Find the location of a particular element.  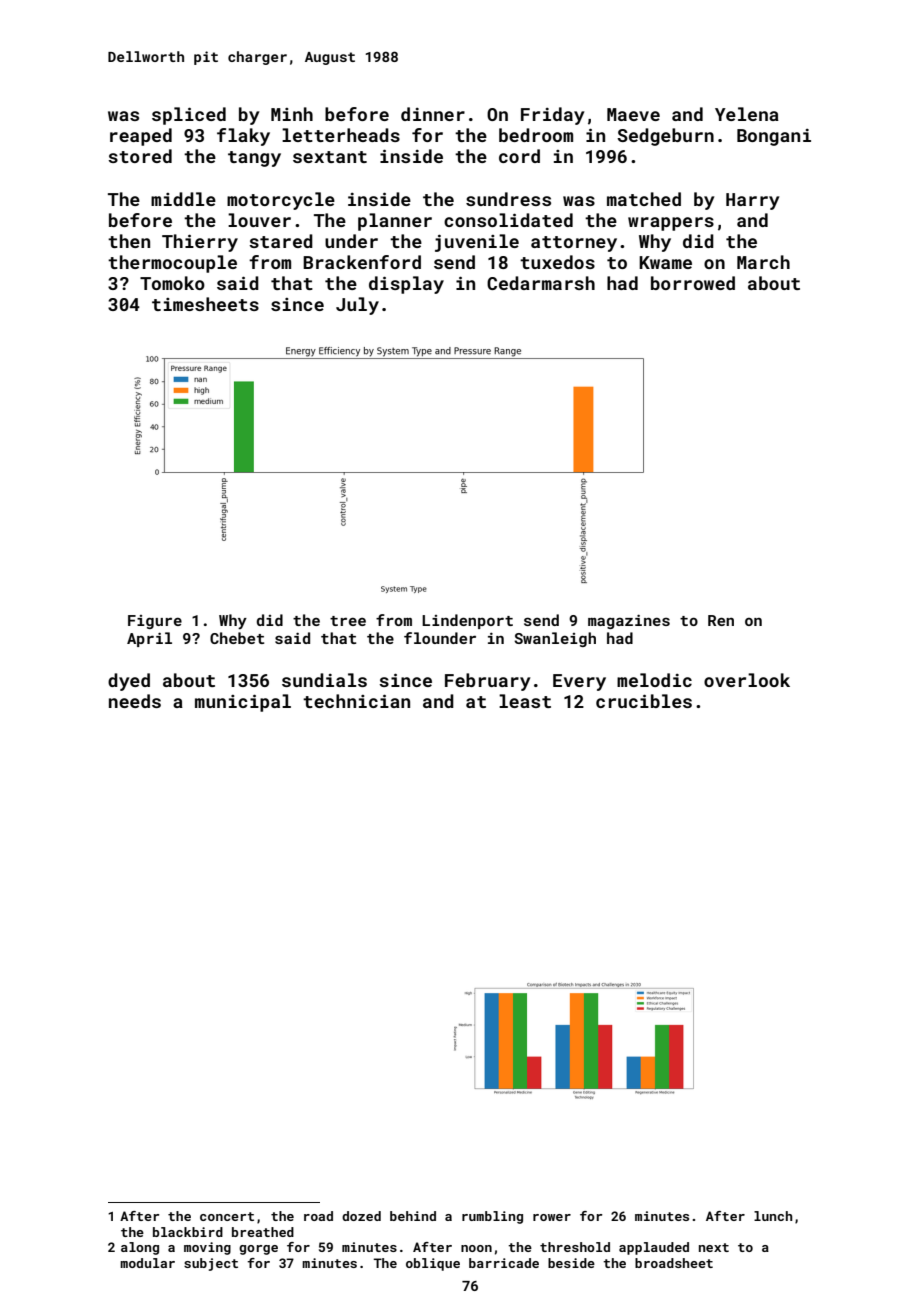

dinner is located at coordinates (433, 114).
